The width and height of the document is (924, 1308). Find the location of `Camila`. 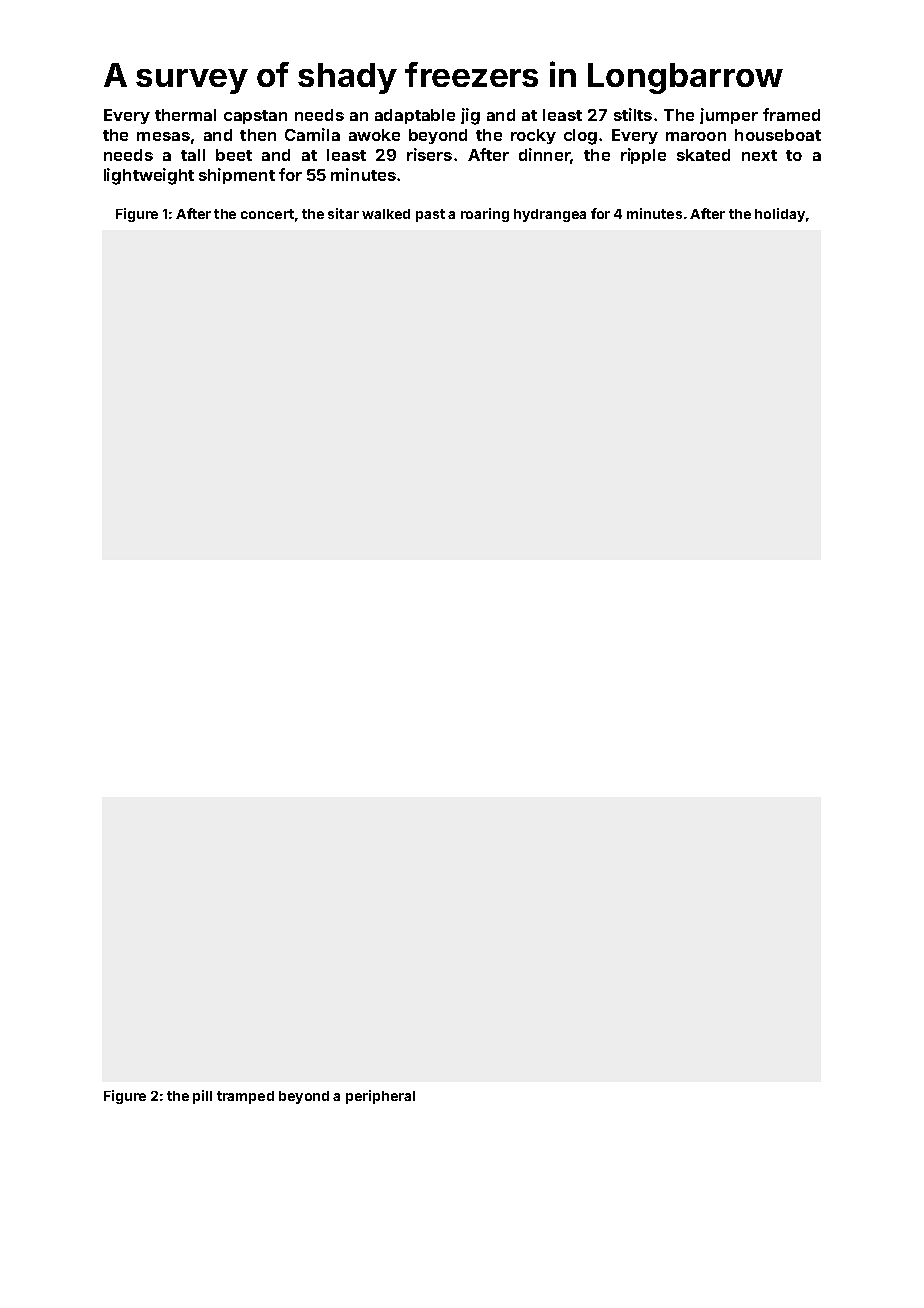

Camila is located at coordinates (312, 134).
